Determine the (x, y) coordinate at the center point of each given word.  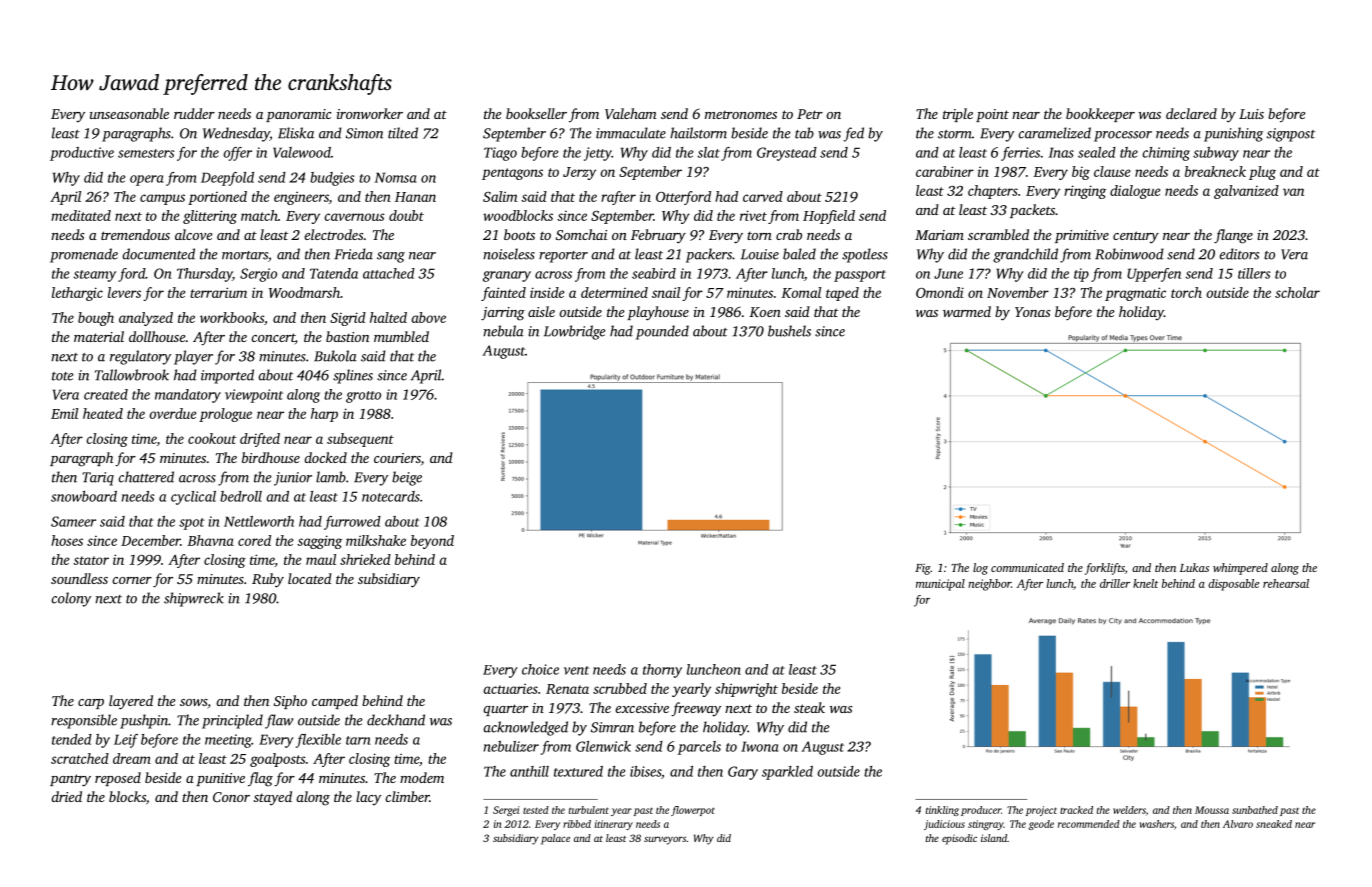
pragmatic (1135, 294)
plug (1262, 173)
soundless (79, 578)
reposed (118, 779)
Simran (612, 727)
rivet (753, 215)
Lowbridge (575, 332)
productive (82, 154)
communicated (1027, 567)
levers (124, 292)
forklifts (1105, 569)
